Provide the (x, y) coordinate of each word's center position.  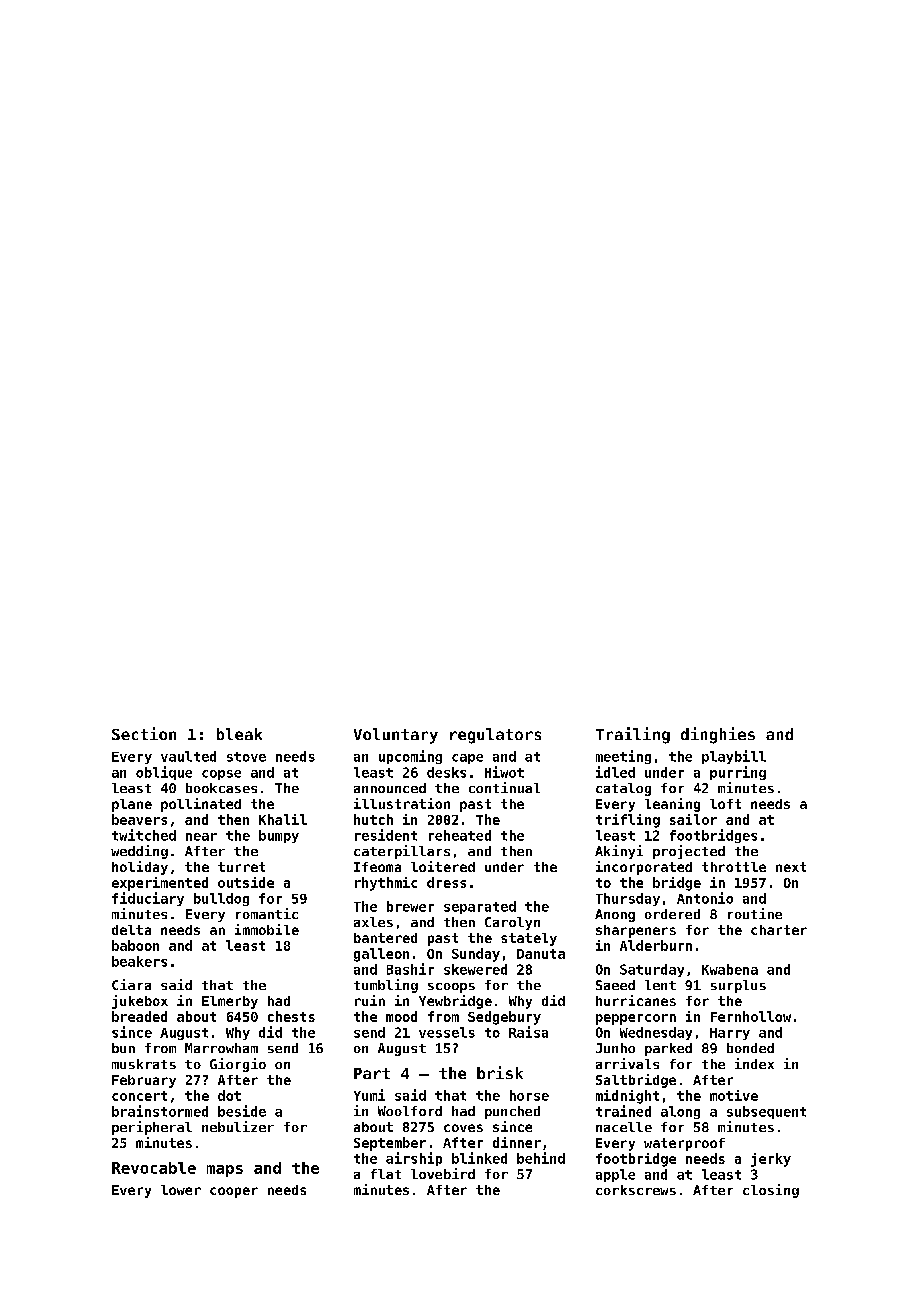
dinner (517, 1142)
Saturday (652, 970)
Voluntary (396, 736)
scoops (451, 988)
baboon (135, 945)
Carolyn (512, 923)
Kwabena (730, 969)
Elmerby (230, 1002)
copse (221, 775)
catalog (623, 789)
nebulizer (238, 1126)
